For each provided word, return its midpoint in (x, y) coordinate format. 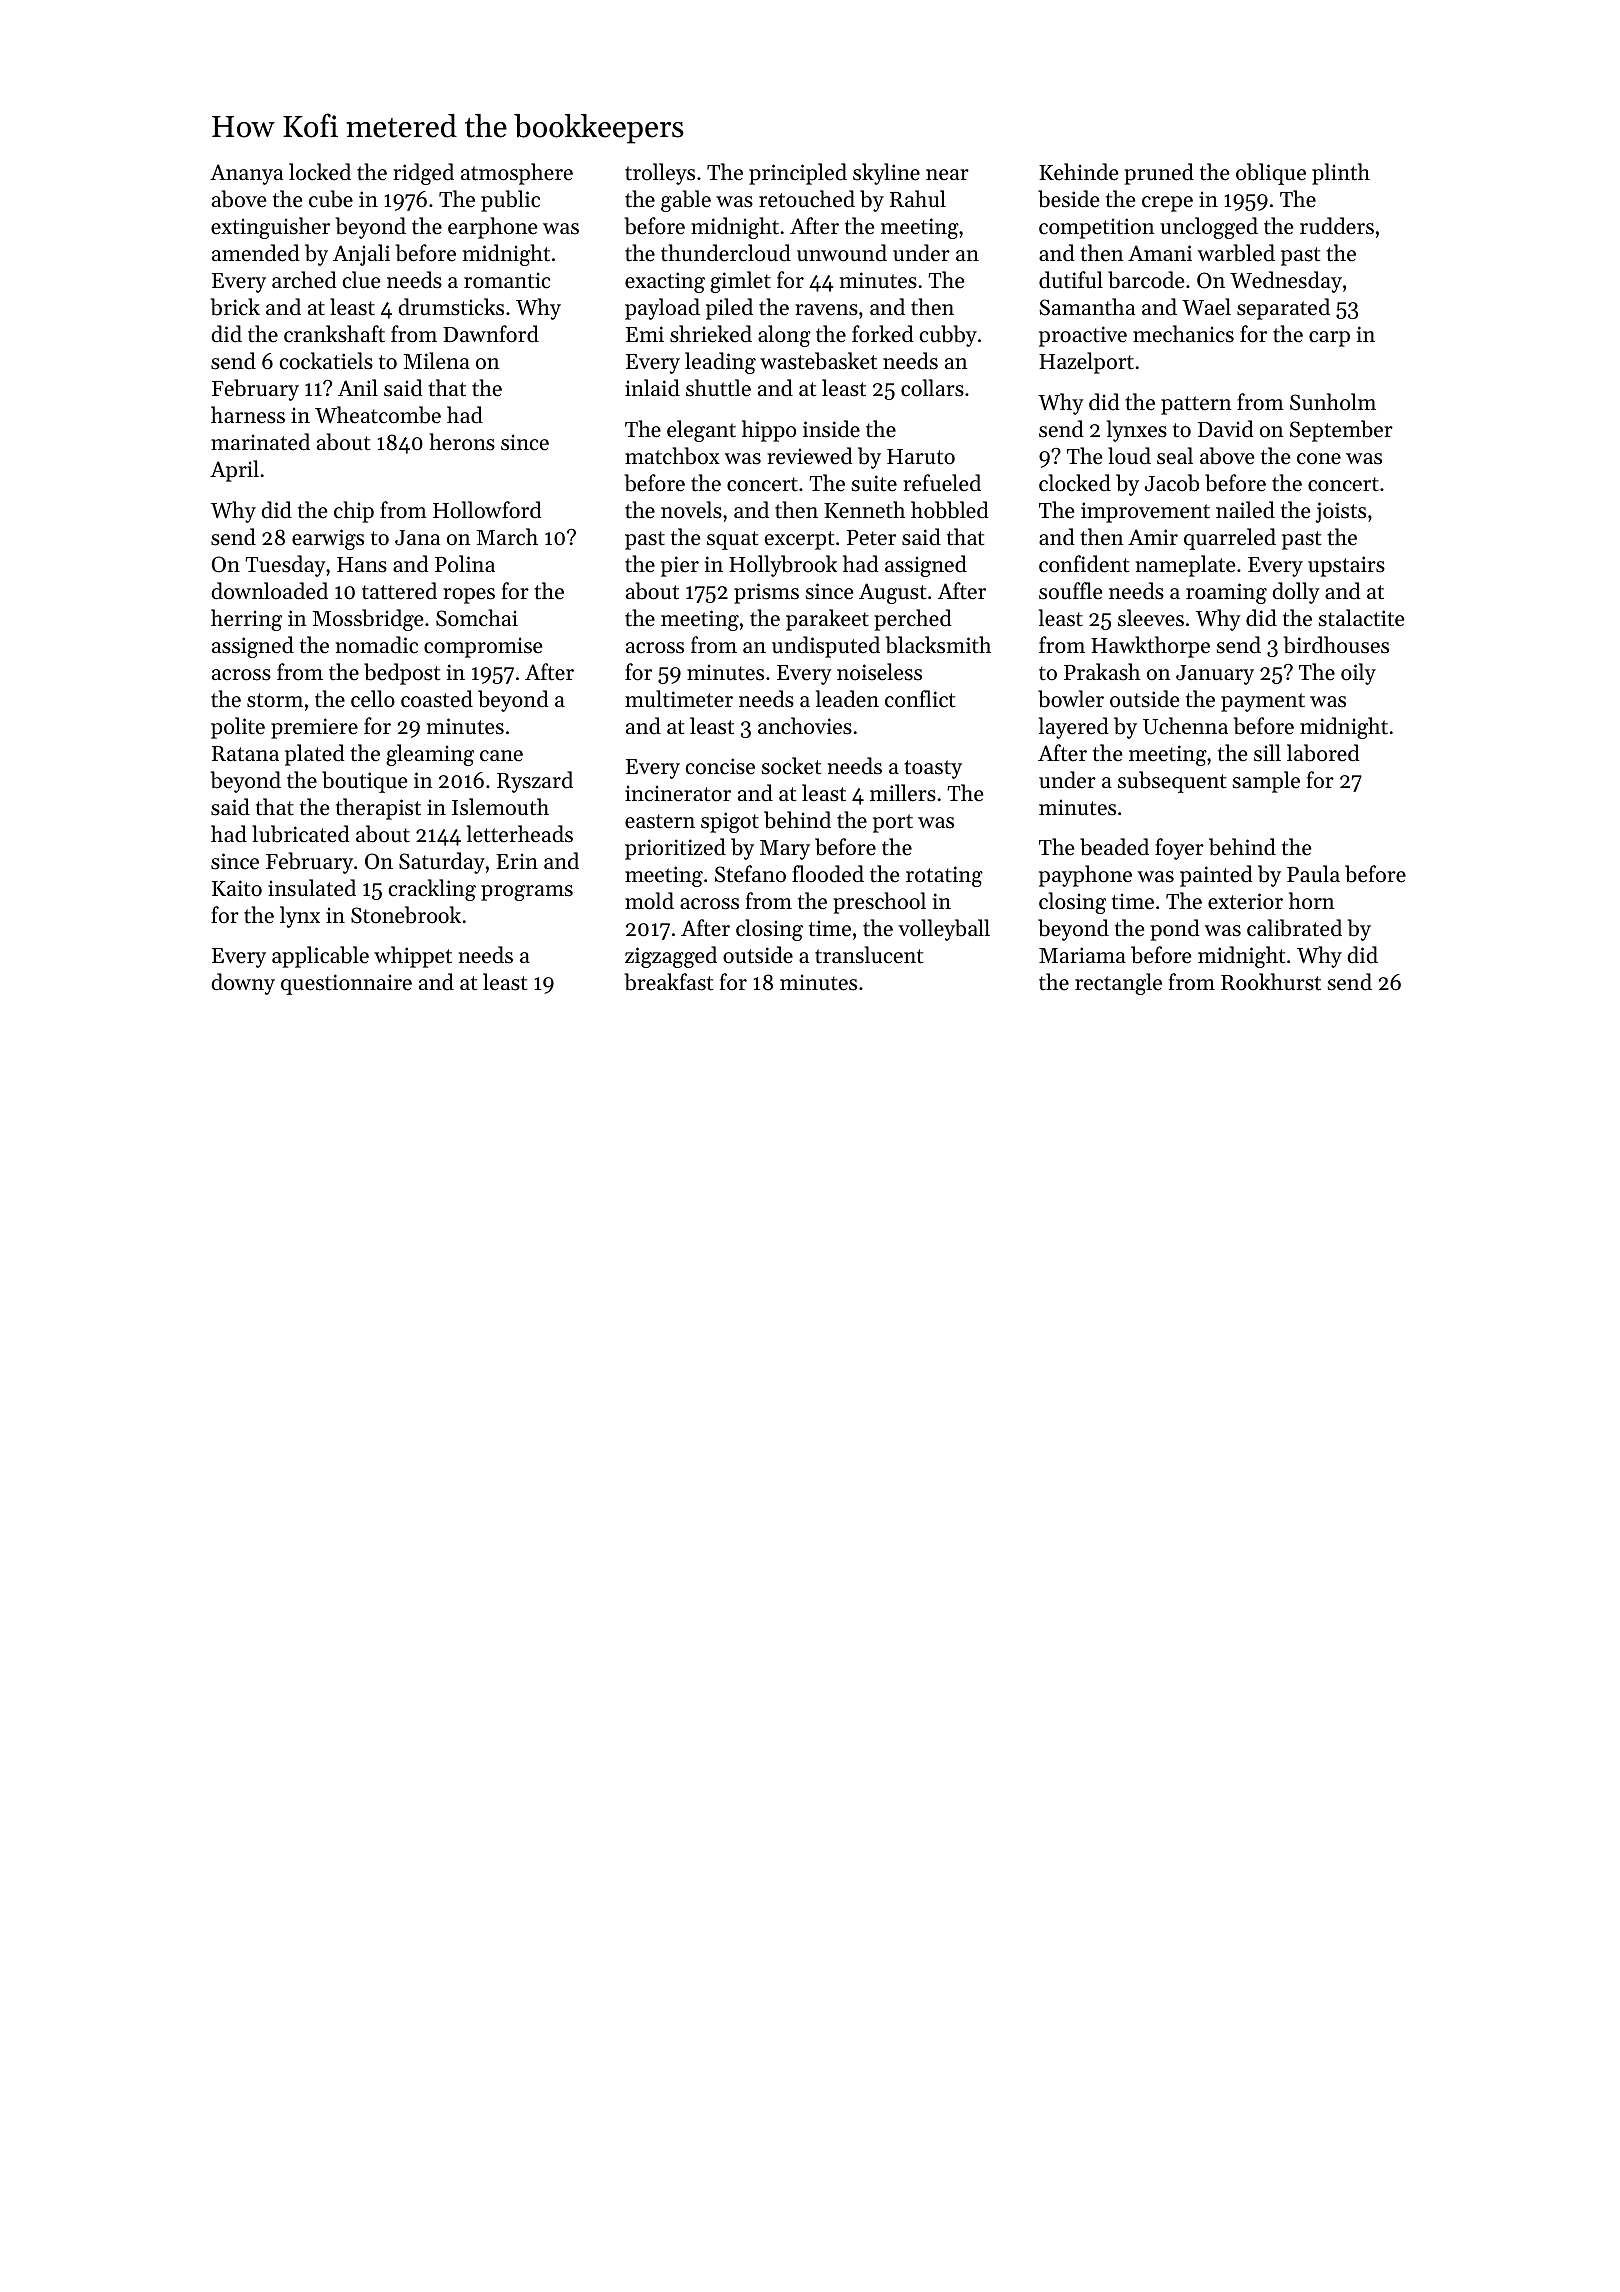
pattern (1196, 405)
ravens (826, 310)
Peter (871, 538)
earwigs (328, 539)
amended (256, 253)
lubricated (301, 834)
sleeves (1151, 618)
